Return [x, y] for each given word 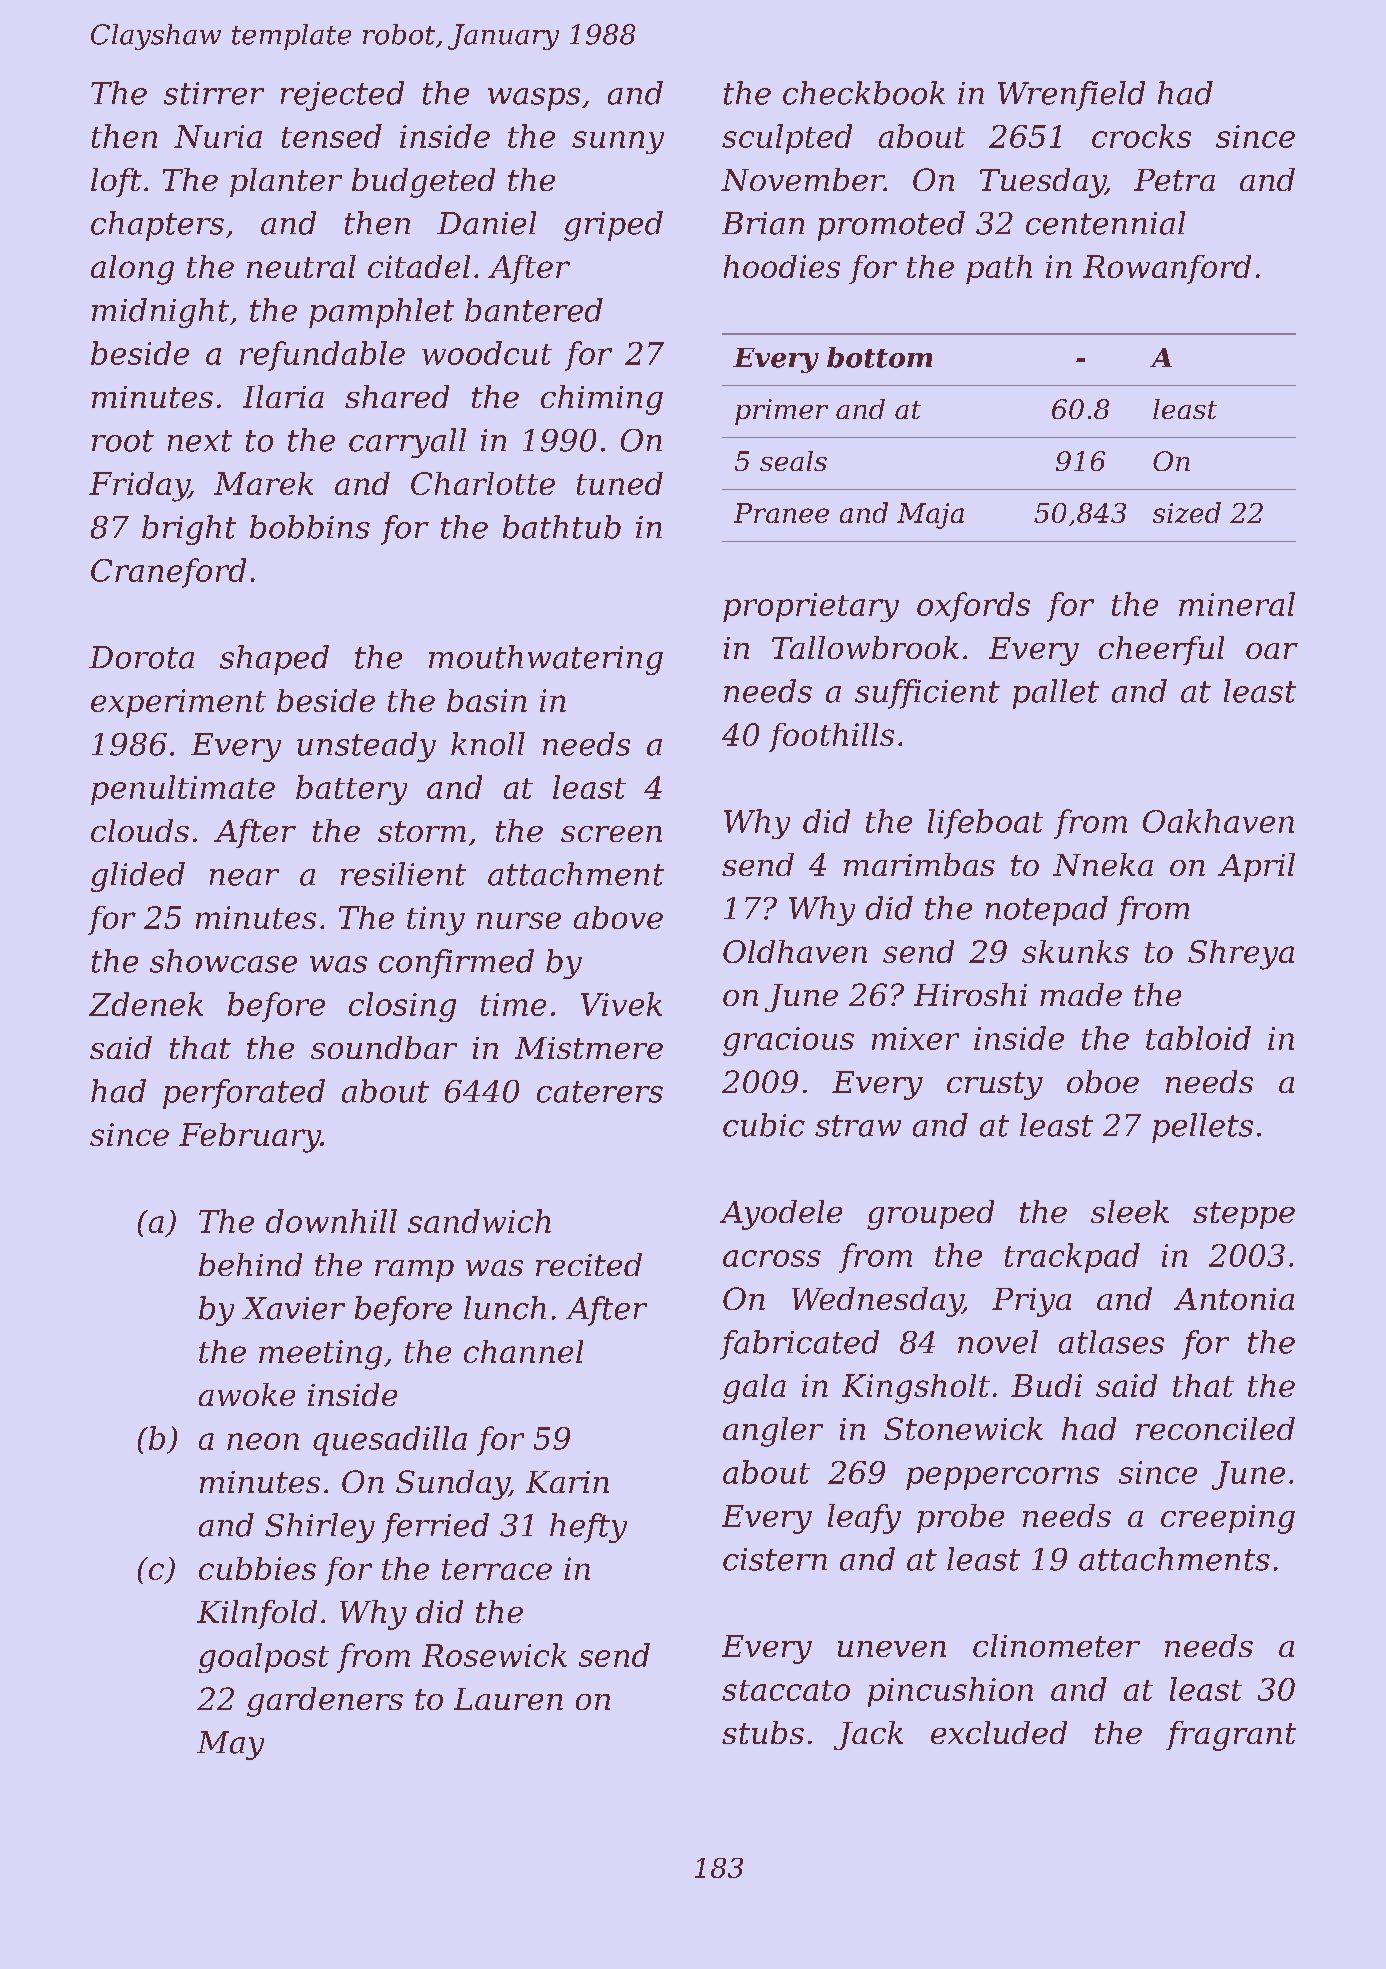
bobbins [310, 527]
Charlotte [483, 483]
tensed [332, 136]
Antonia [1234, 1299]
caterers [600, 1092]
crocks [1141, 136]
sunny [618, 142]
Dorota [141, 657]
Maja [930, 516]
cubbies [257, 1568]
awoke [247, 1394]
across [772, 1258]
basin [487, 700]
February [250, 1138]
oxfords [973, 607]
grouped [930, 1215]
